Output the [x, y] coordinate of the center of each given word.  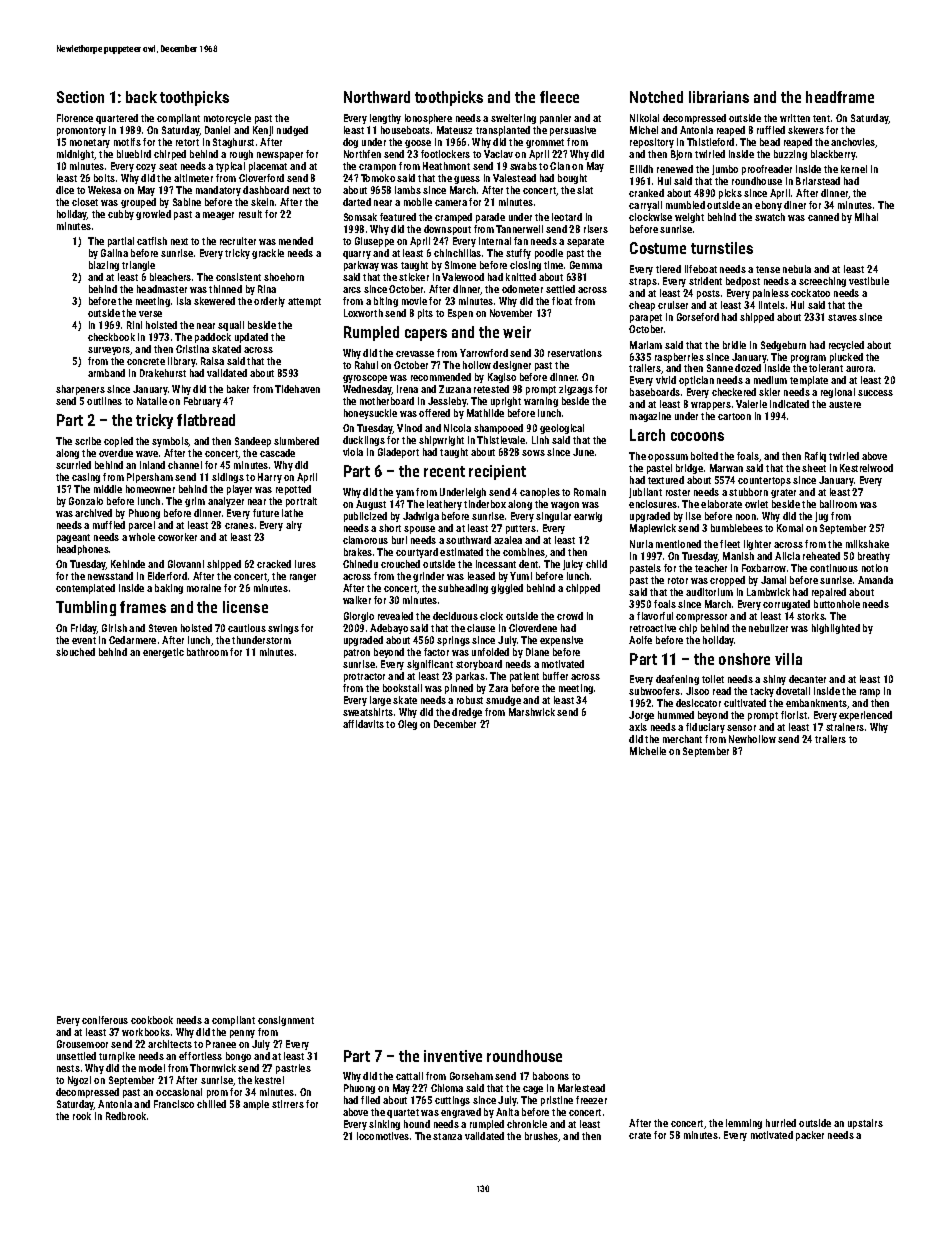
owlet [756, 504]
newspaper [280, 156]
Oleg [407, 725]
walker [357, 600]
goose [418, 144]
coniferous [105, 1020]
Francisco [174, 1104]
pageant [73, 538]
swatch [770, 217]
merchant [682, 739]
